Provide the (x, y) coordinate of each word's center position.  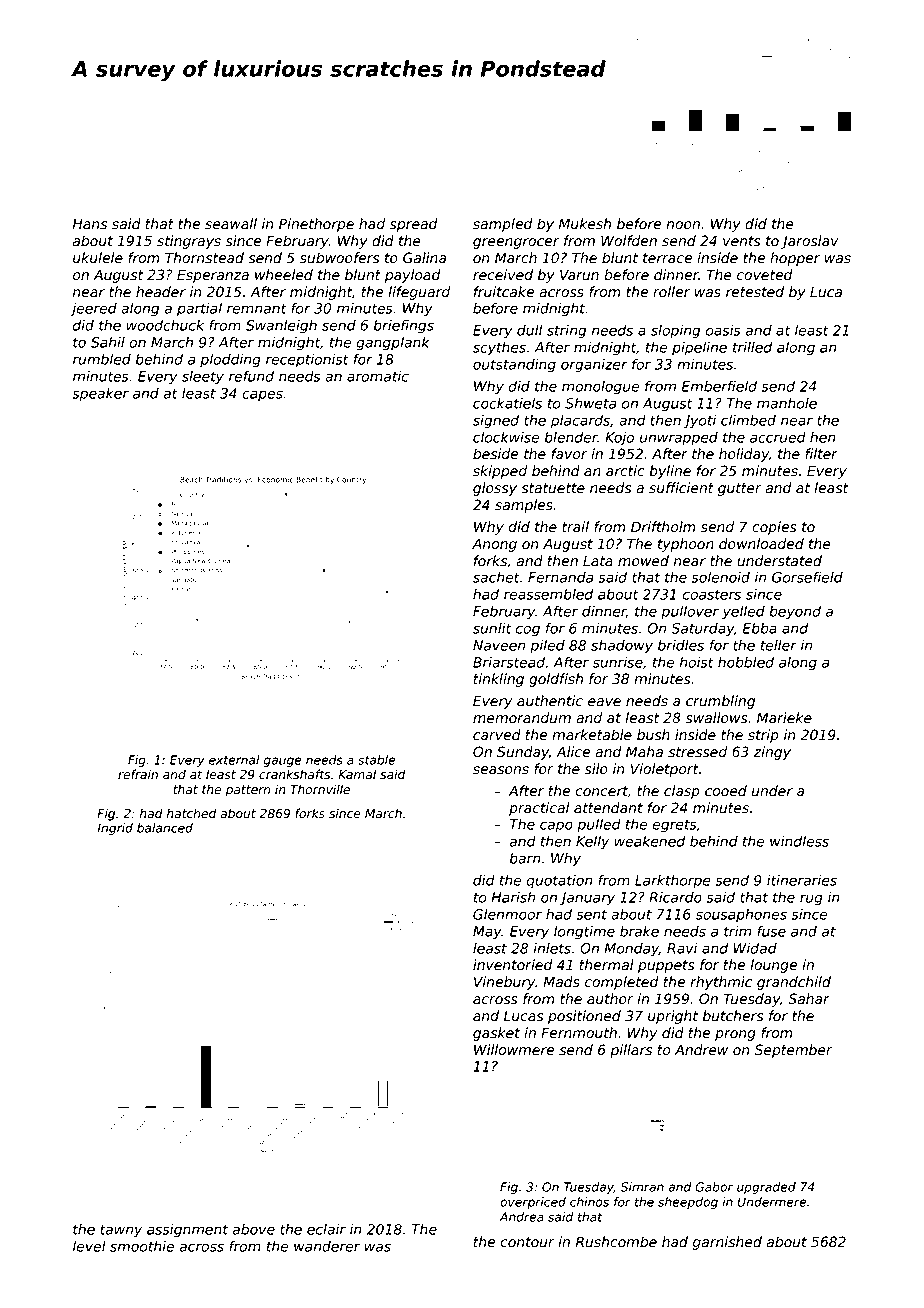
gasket (496, 1034)
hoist (696, 662)
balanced (165, 828)
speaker (100, 395)
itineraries (802, 880)
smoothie (142, 1246)
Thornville (320, 789)
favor (569, 454)
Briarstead (509, 662)
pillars (631, 1051)
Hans (90, 224)
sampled (503, 225)
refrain (138, 774)
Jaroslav (810, 242)
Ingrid (115, 829)
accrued (778, 437)
